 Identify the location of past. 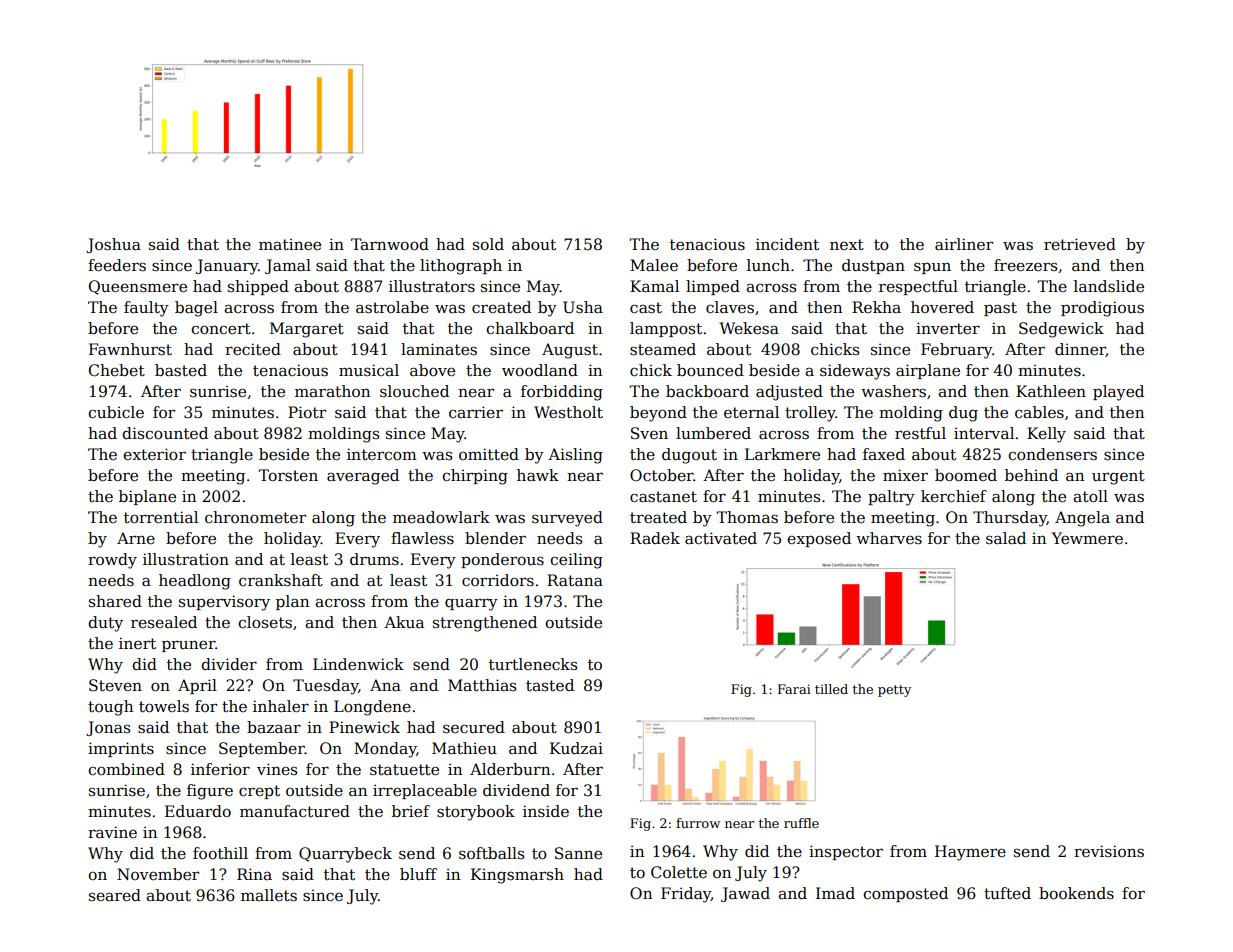
(1000, 309).
